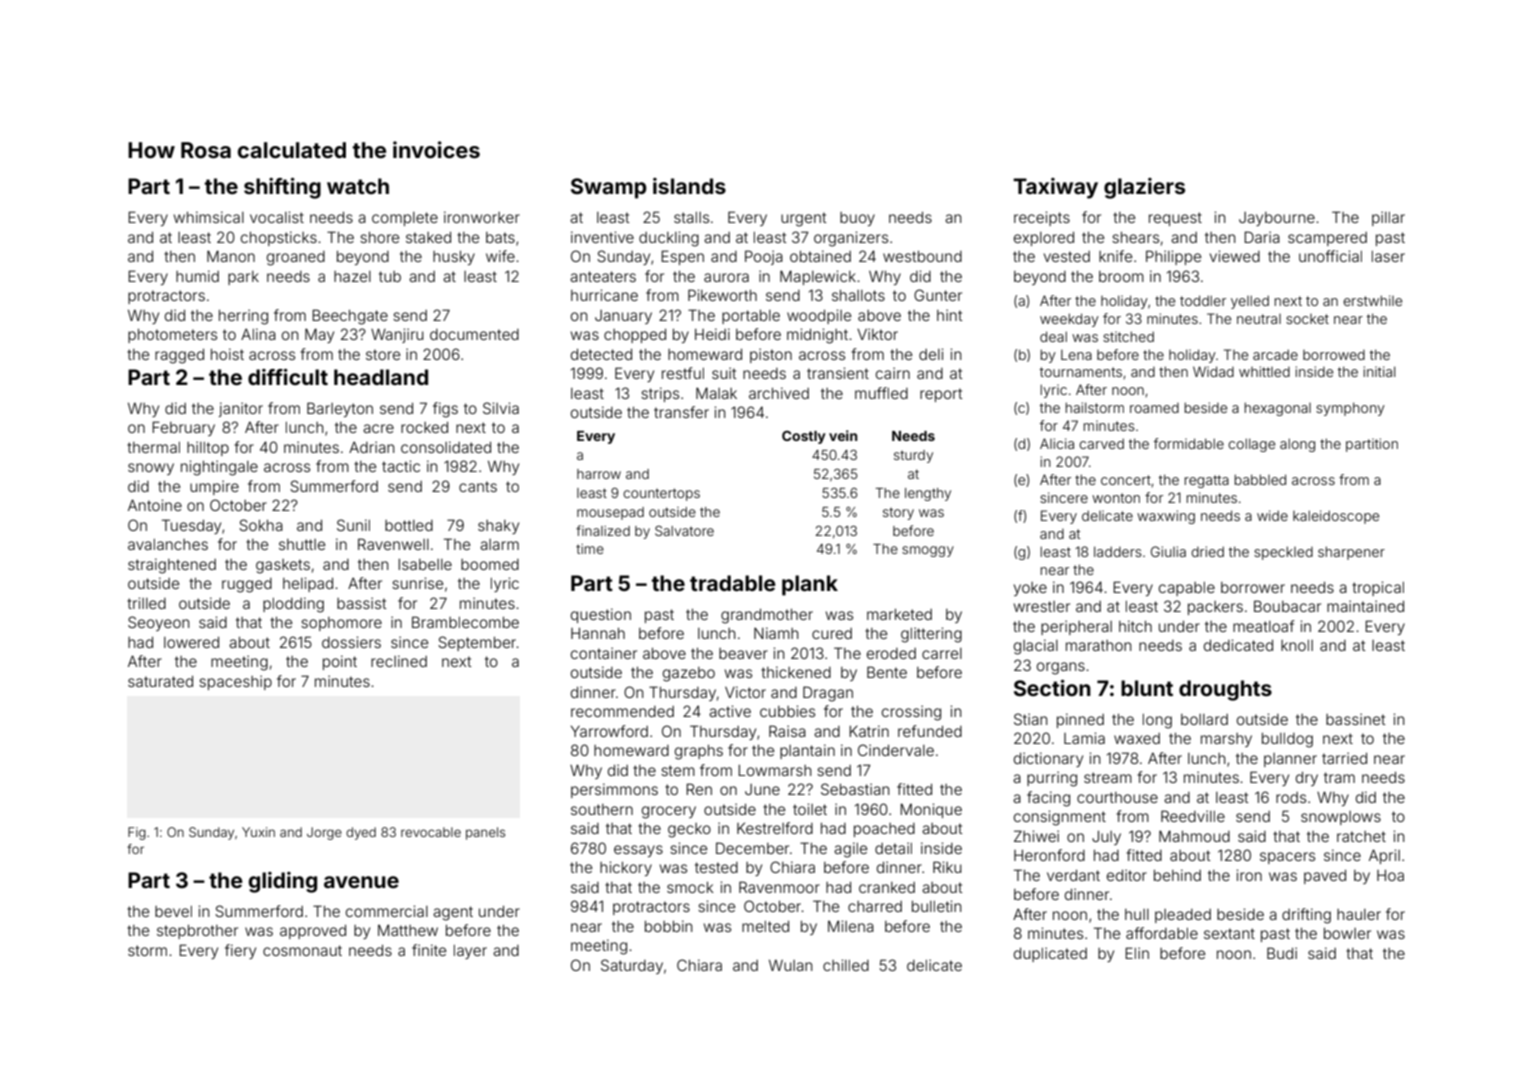  Describe the element at coordinates (485, 833) in the screenshot. I see `panels` at that location.
